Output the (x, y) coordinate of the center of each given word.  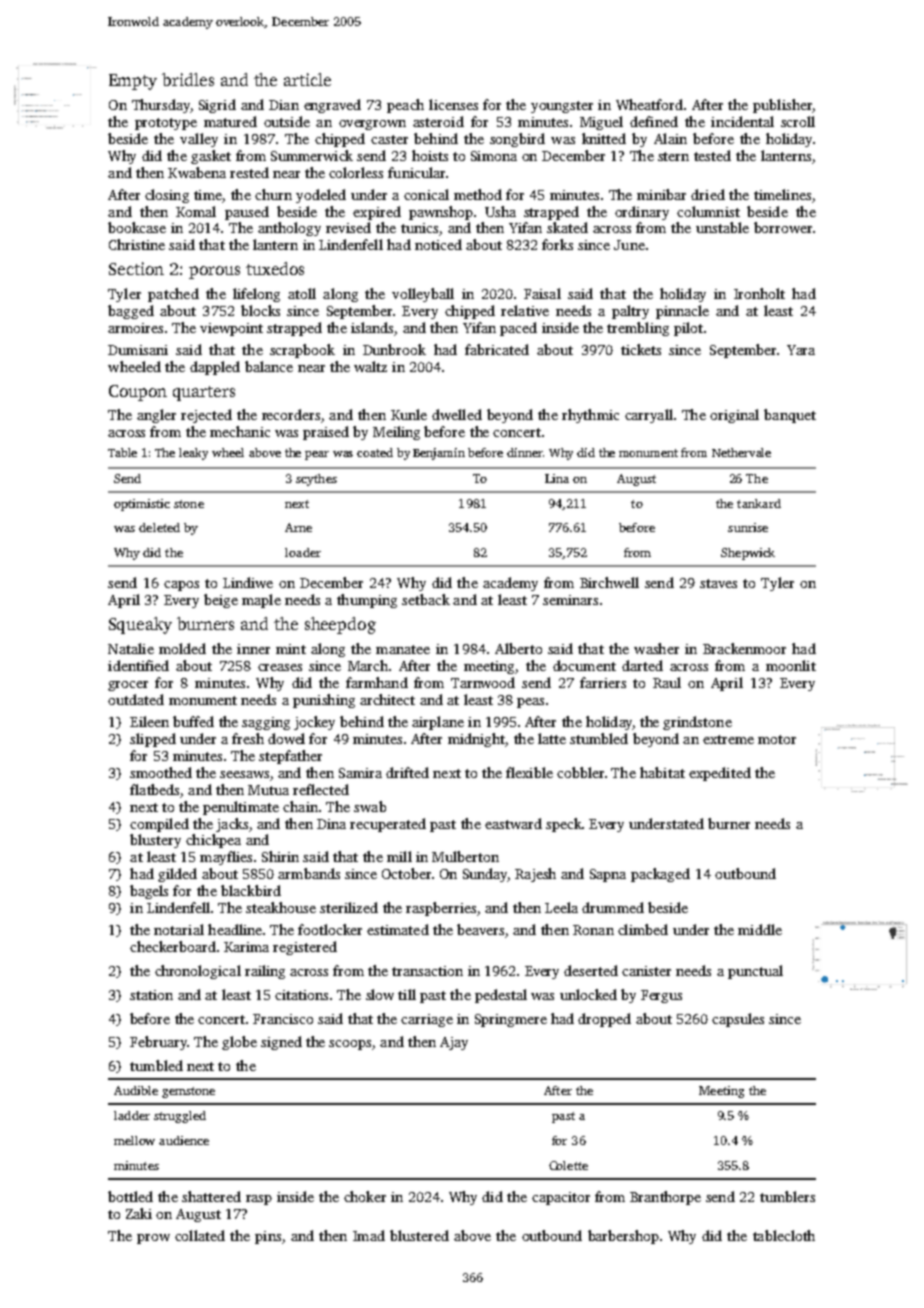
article (307, 79)
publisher (782, 106)
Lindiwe (248, 582)
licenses (453, 104)
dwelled (457, 414)
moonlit (791, 665)
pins (268, 1237)
